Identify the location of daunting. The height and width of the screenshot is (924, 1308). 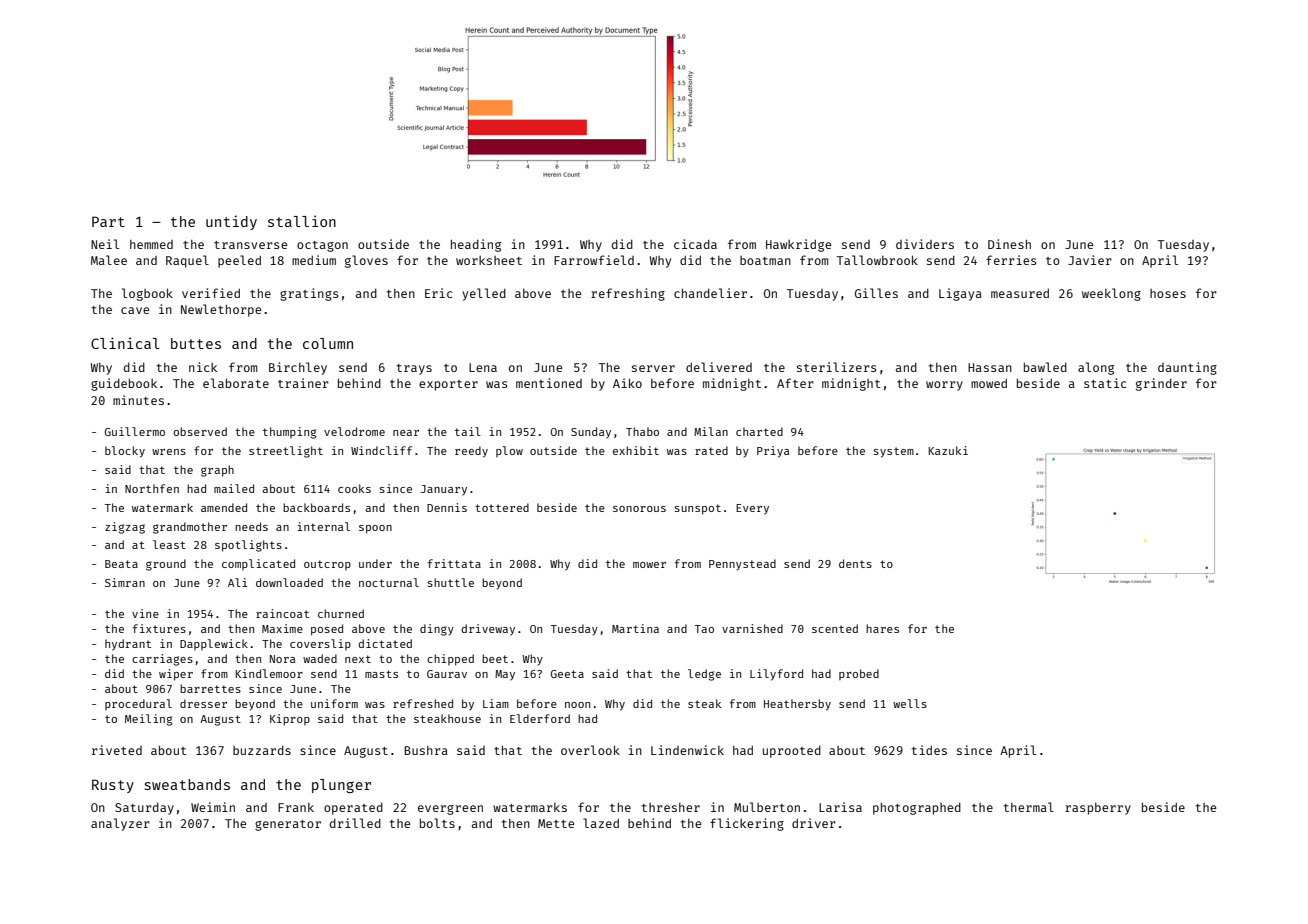
(1187, 368).
